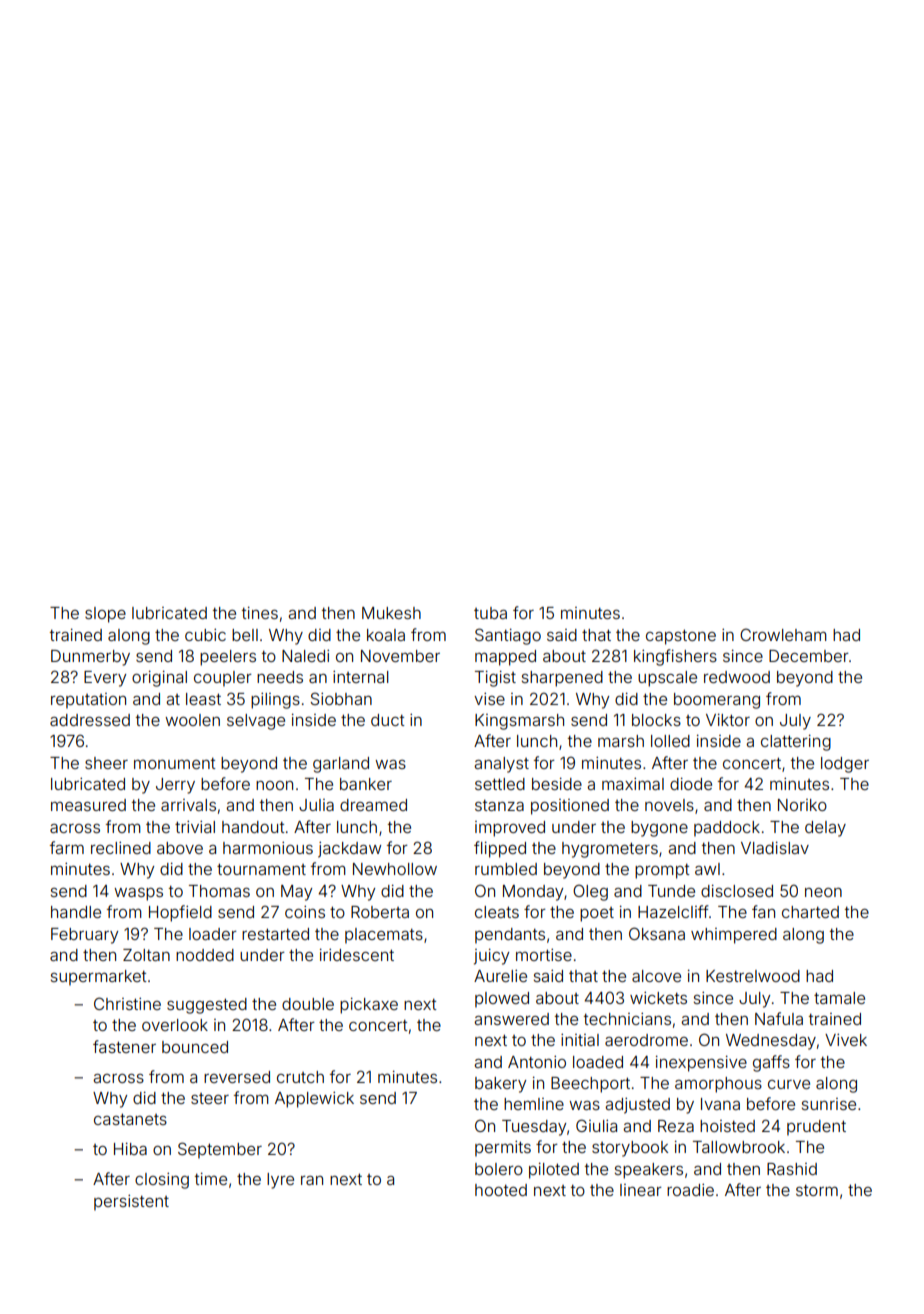  I want to click on bakery, so click(500, 1085).
